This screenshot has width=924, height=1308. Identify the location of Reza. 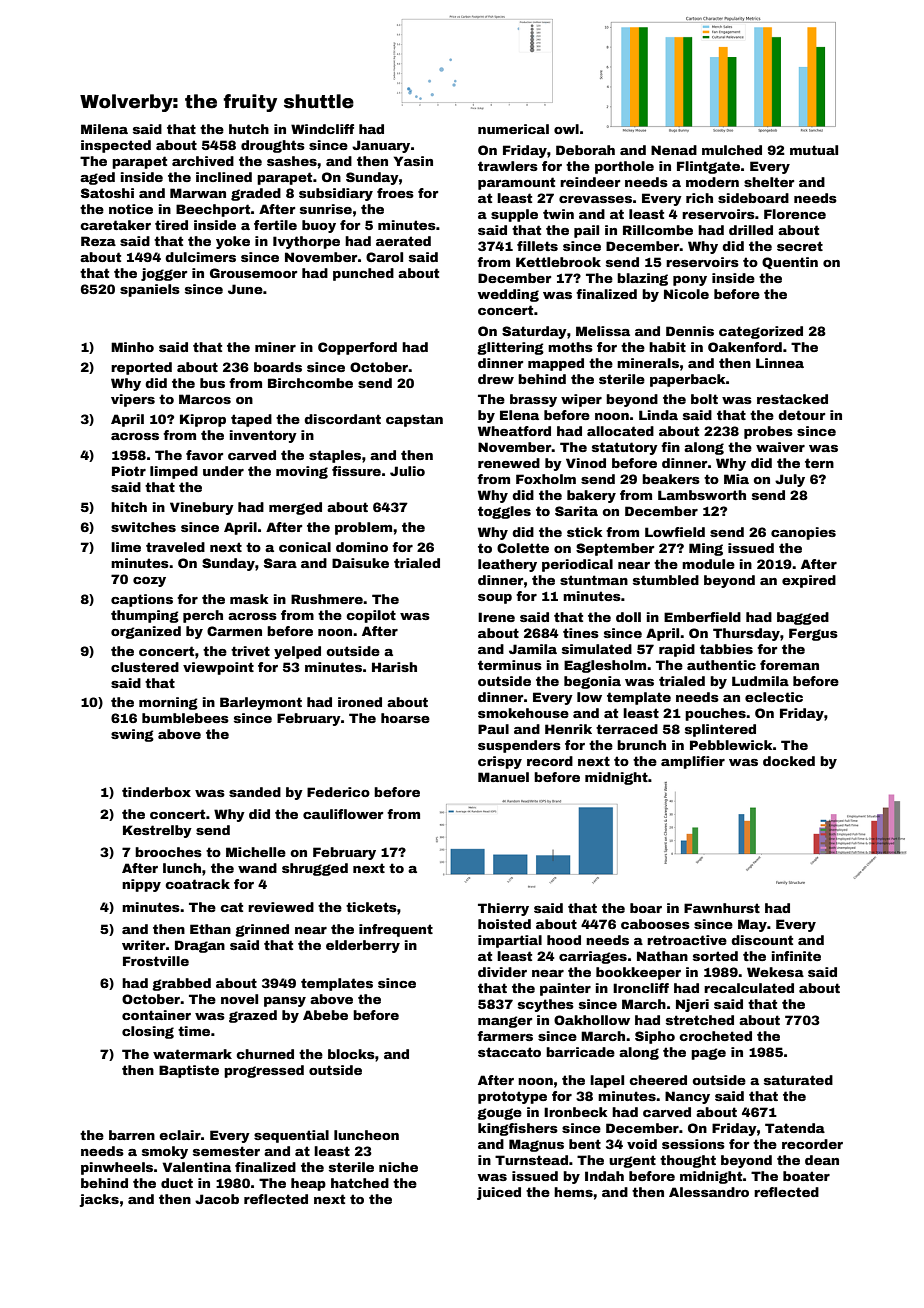
(98, 241).
